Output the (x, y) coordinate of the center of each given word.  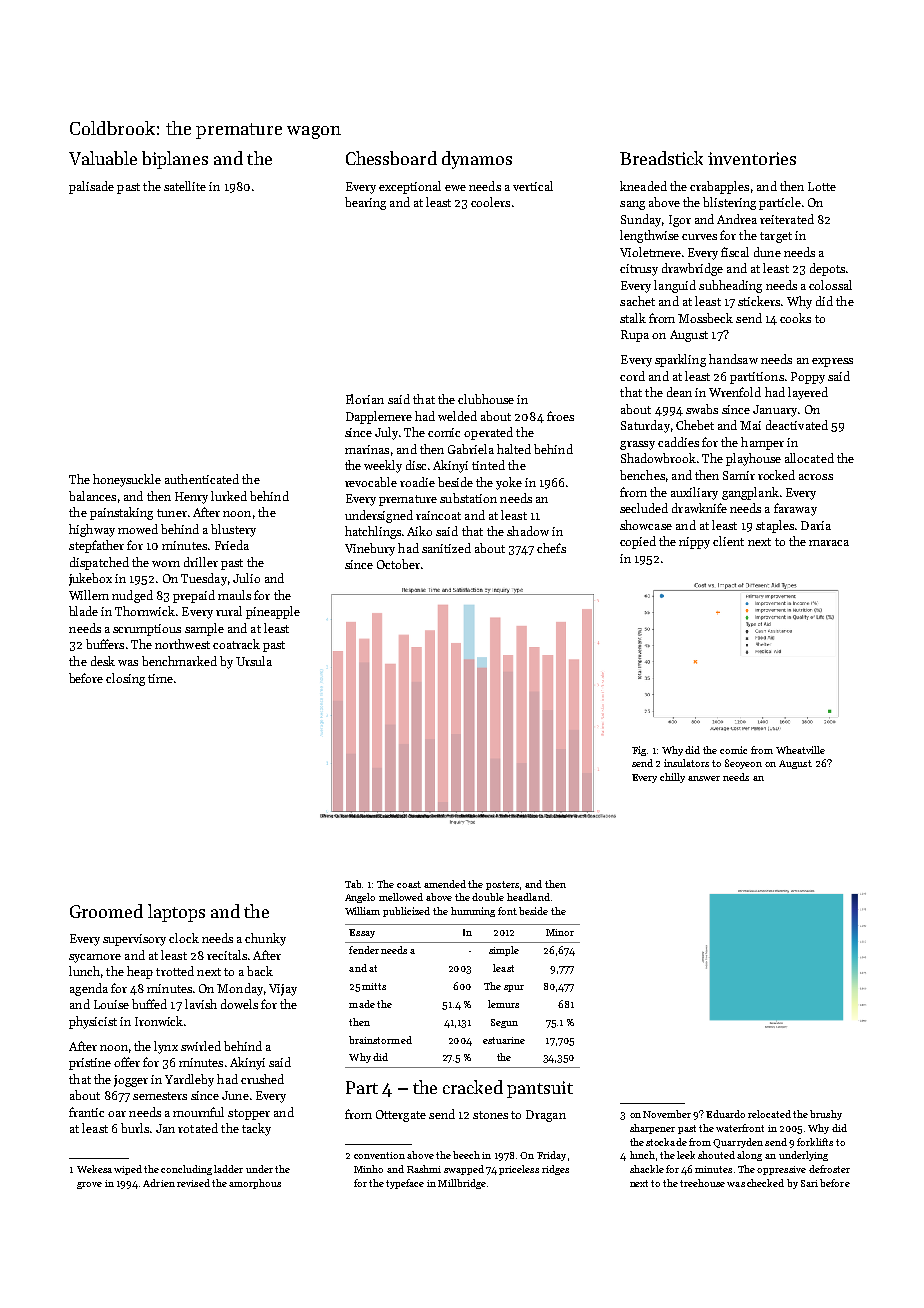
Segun (504, 1023)
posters (502, 885)
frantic (86, 1112)
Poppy (808, 378)
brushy (826, 1115)
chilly (672, 778)
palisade (91, 187)
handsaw (733, 359)
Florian (365, 399)
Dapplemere (379, 417)
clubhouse (486, 399)
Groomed (106, 911)
